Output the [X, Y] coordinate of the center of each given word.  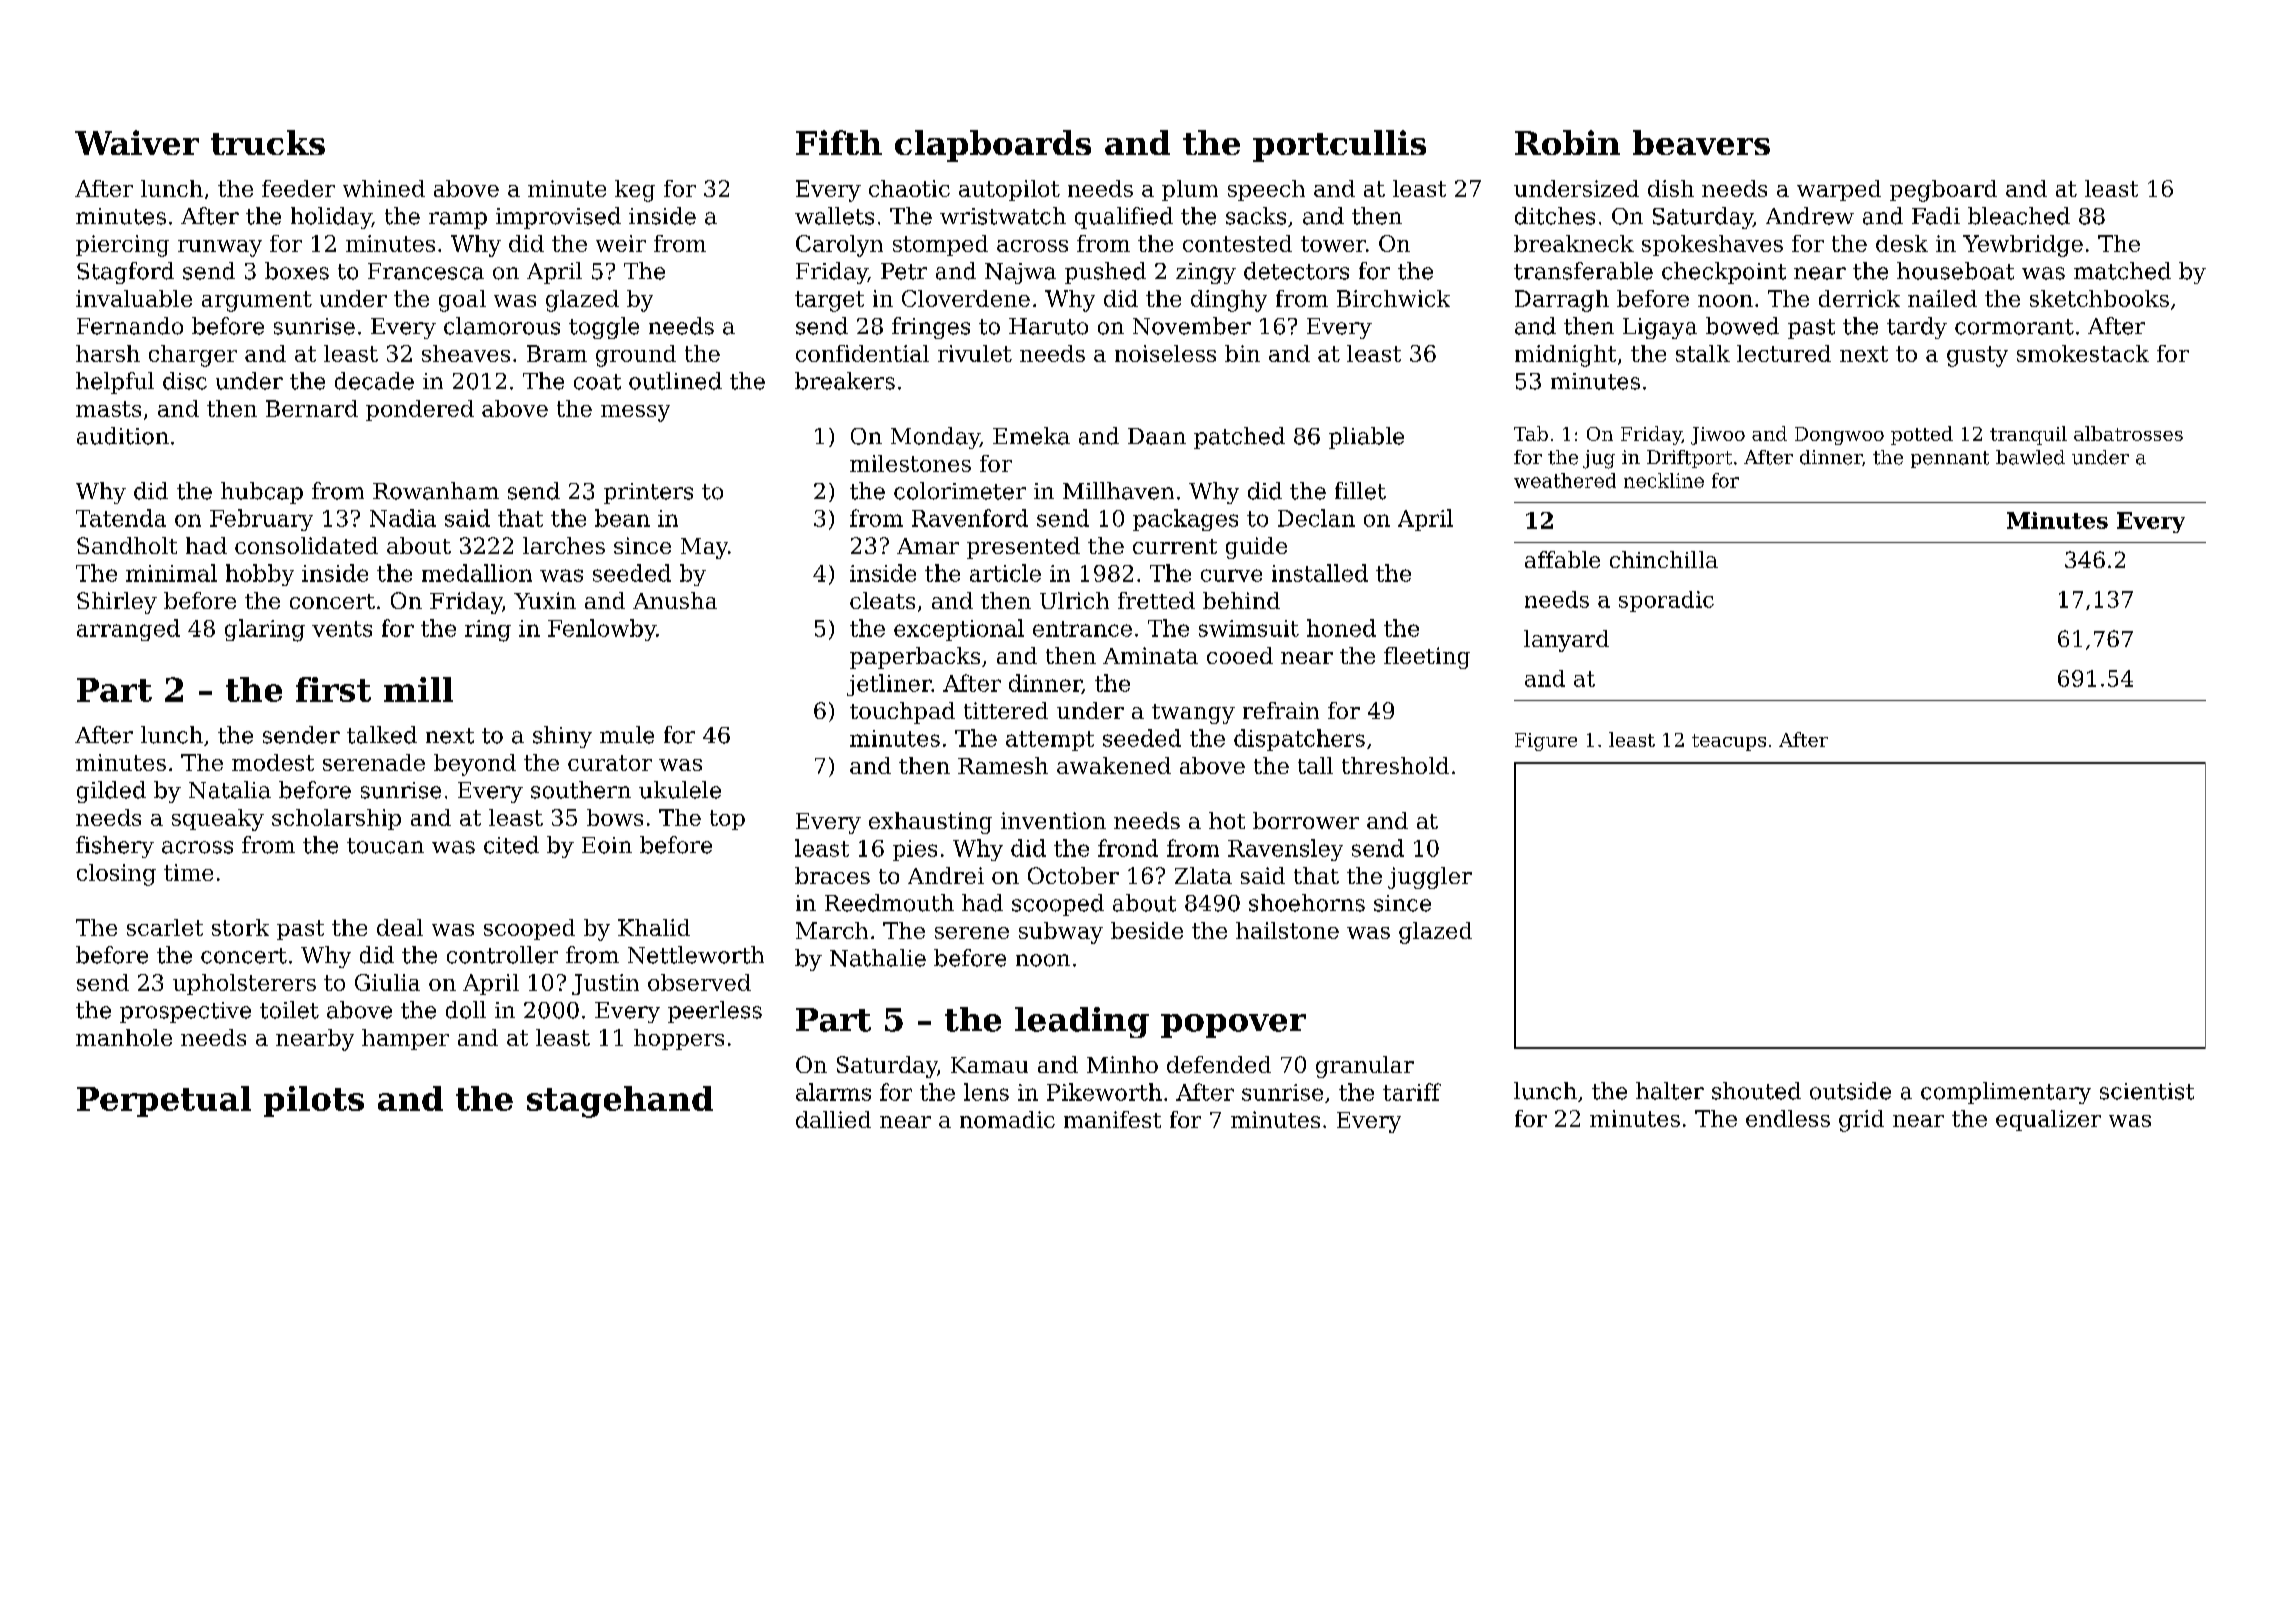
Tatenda [121, 518]
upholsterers [244, 984]
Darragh [1562, 301]
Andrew [1810, 216]
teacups [1729, 742]
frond [1128, 848]
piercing [122, 246]
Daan [1157, 436]
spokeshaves [1712, 245]
